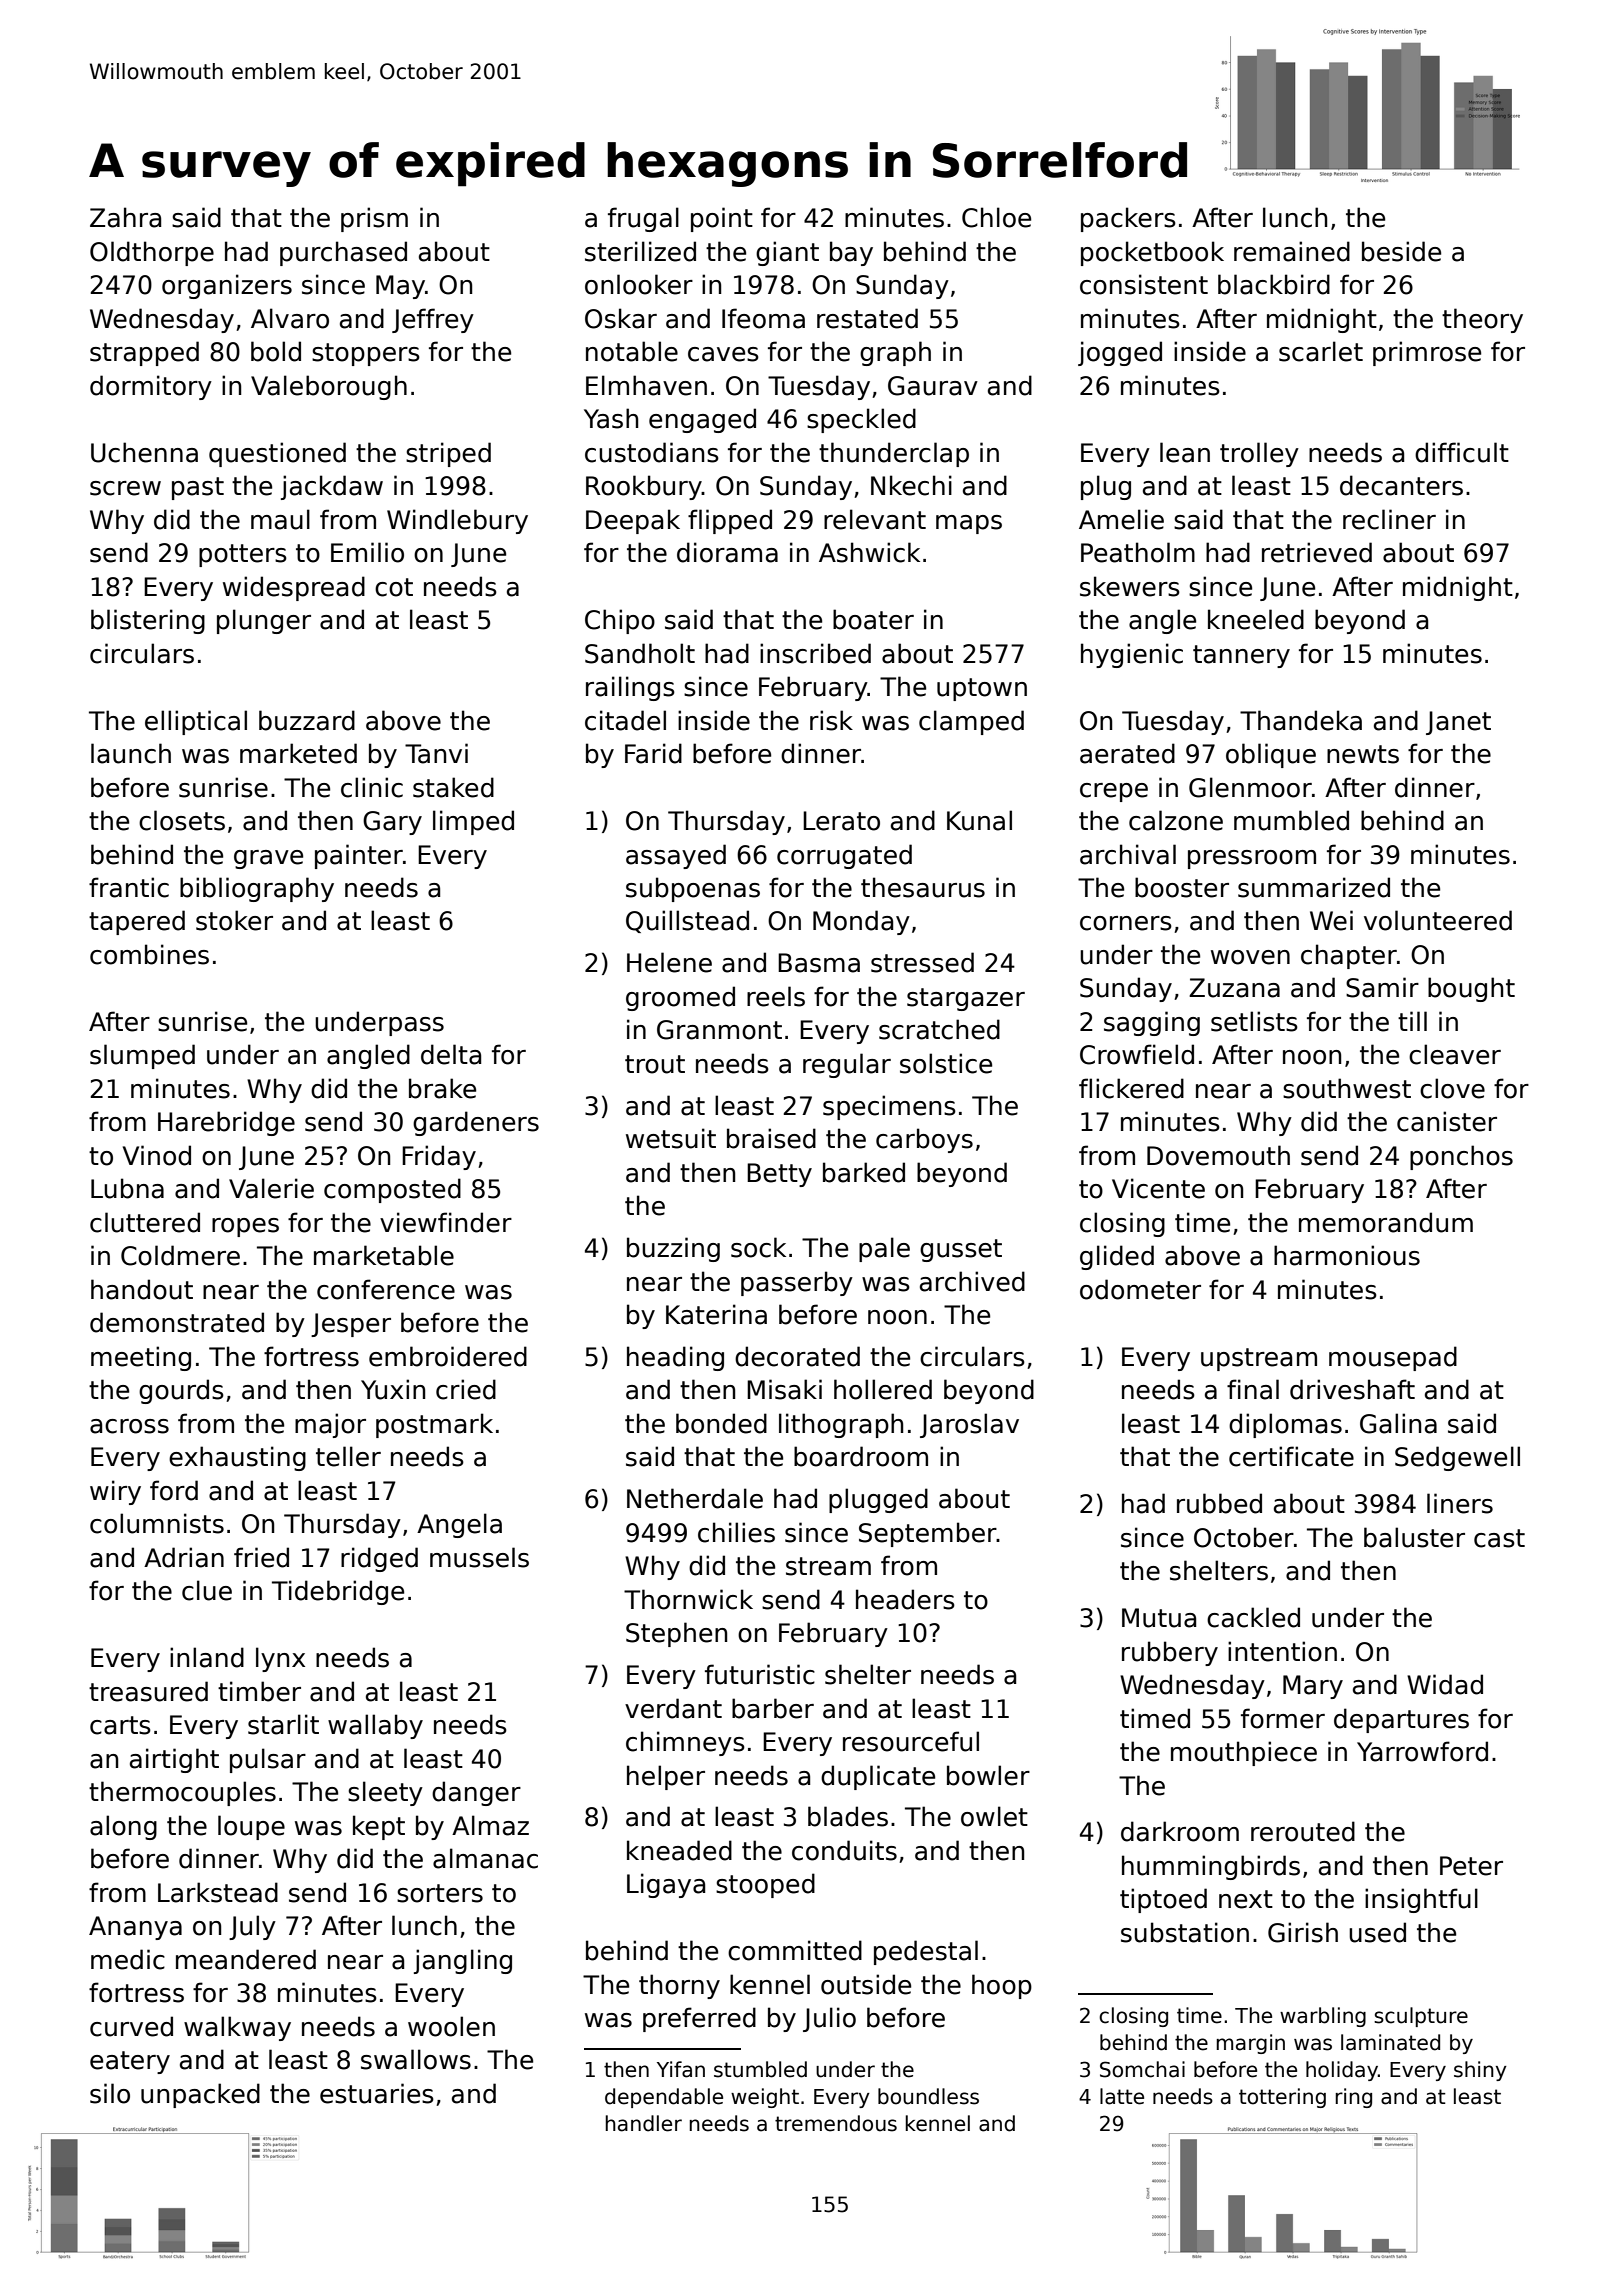 The image size is (1620, 2292). Describe the element at coordinates (144, 353) in the screenshot. I see `strapped` at that location.
